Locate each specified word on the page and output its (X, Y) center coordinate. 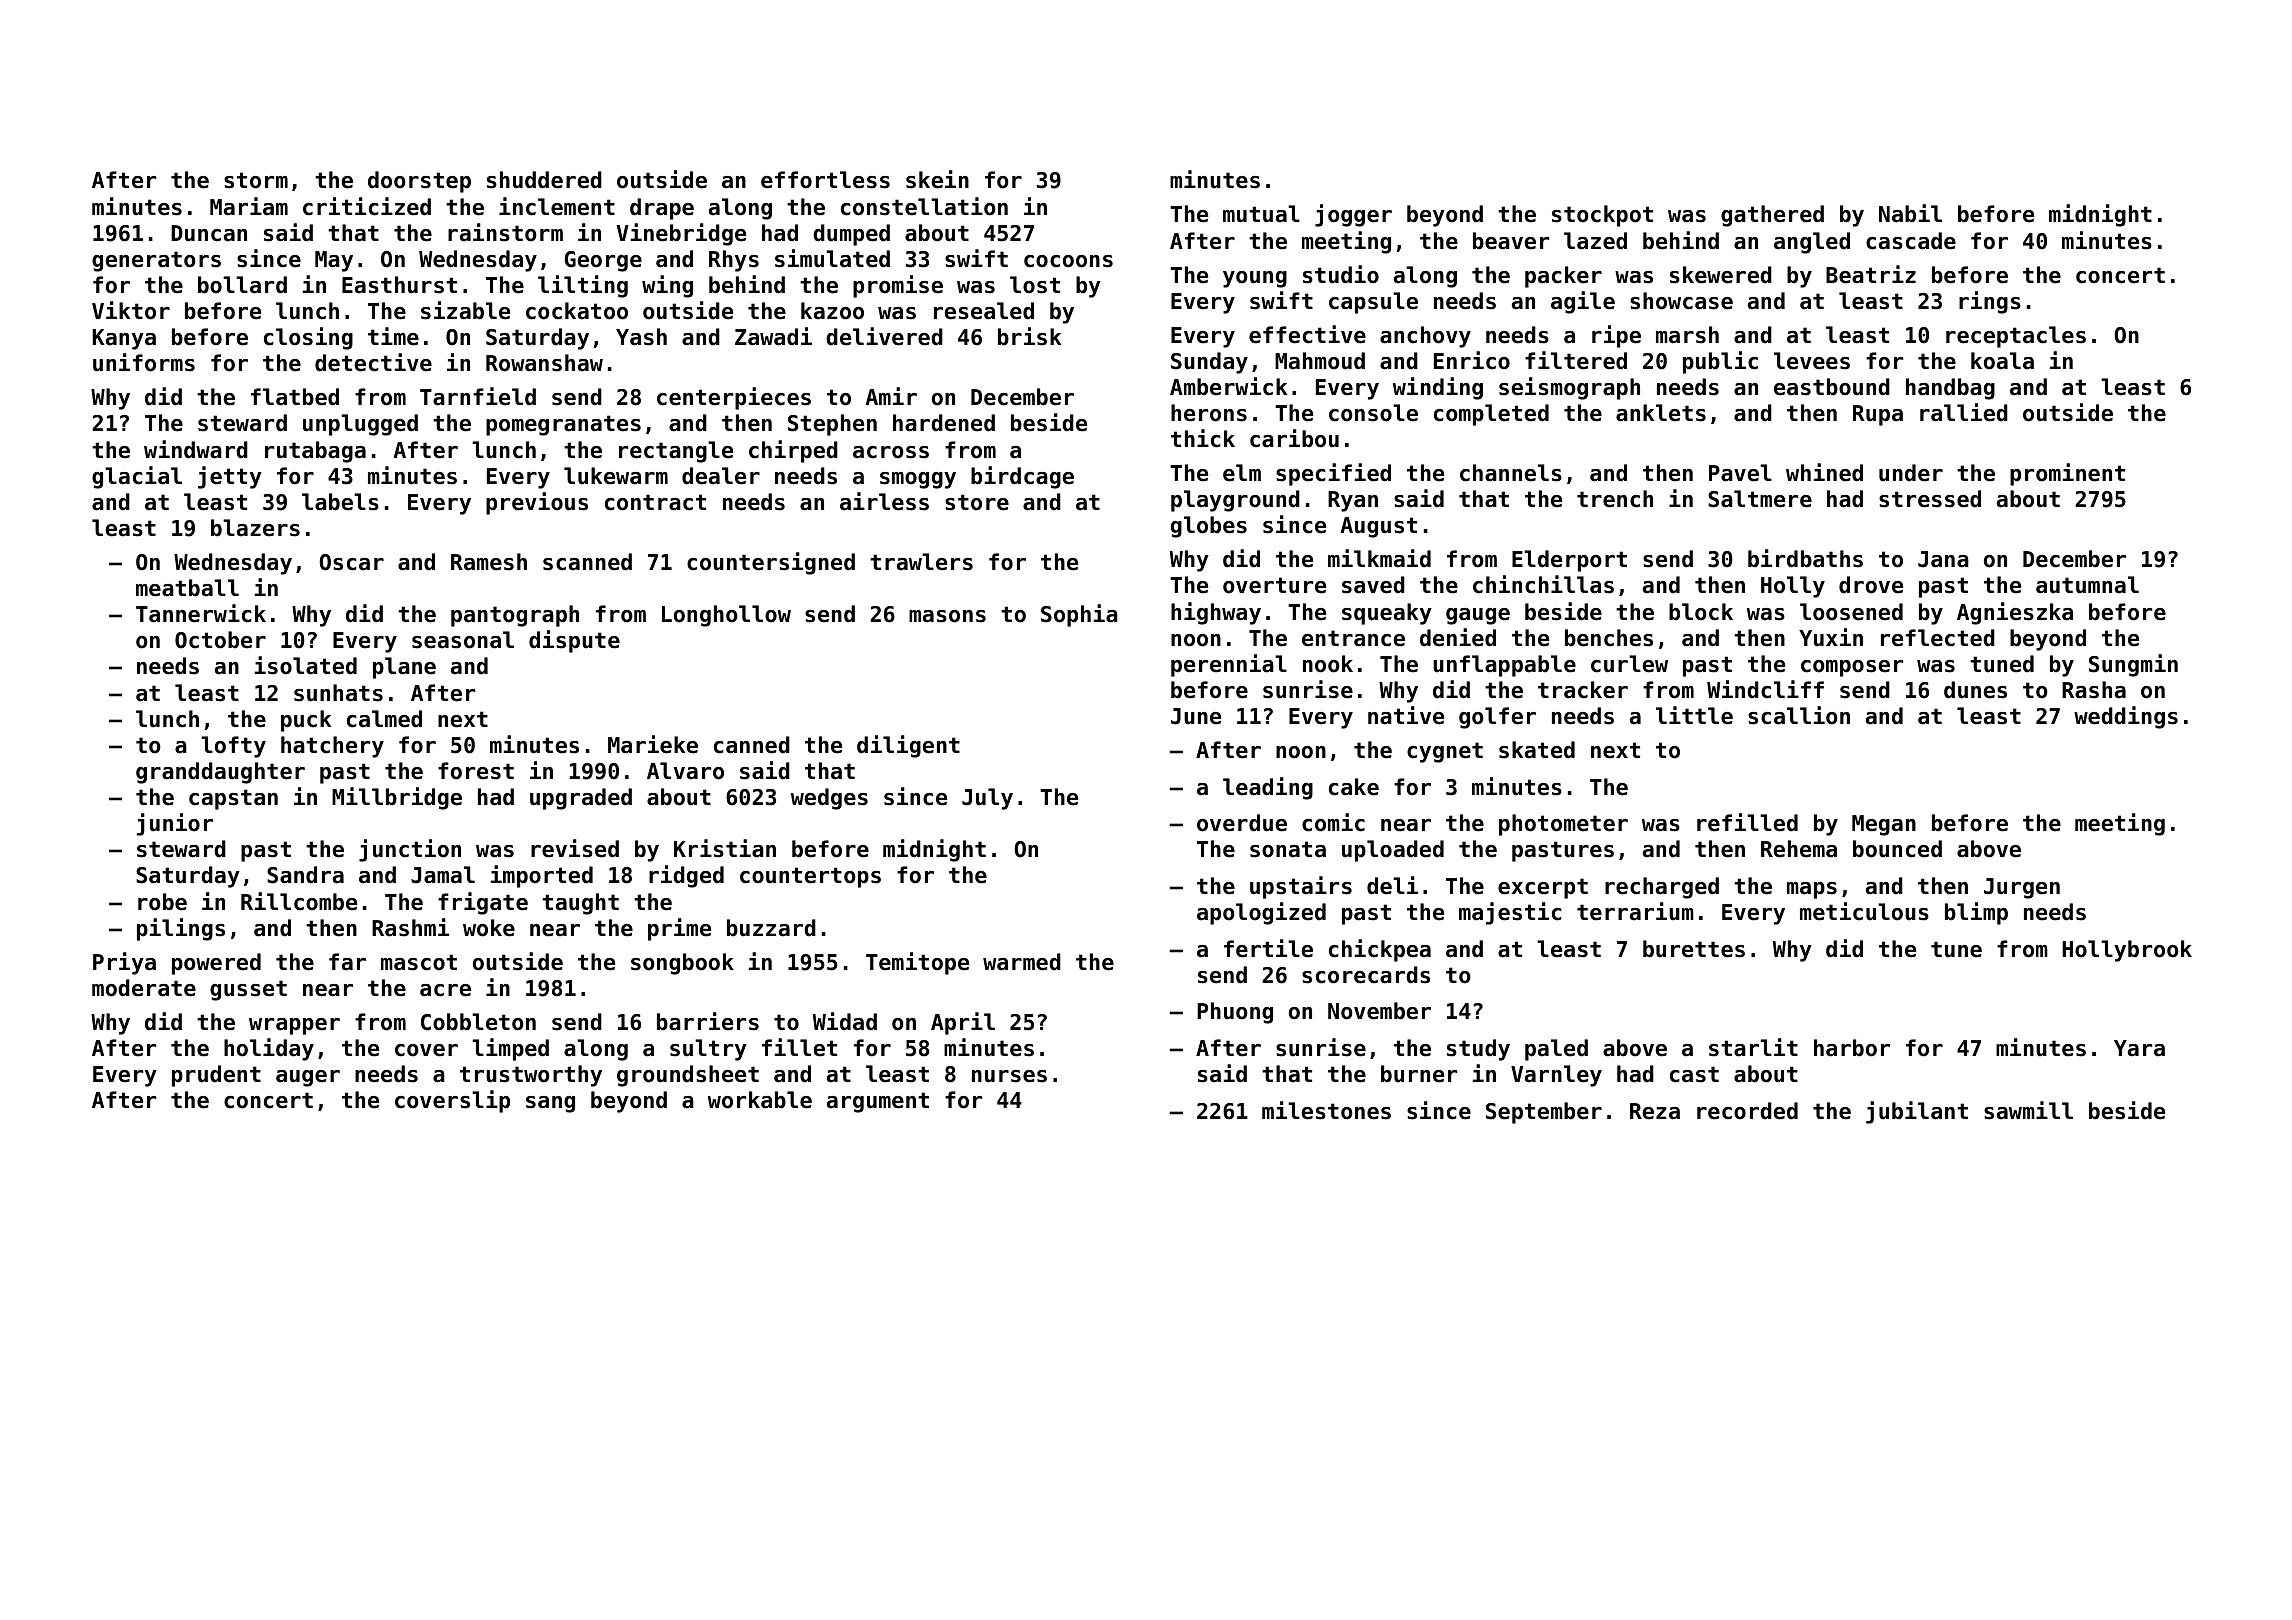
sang (550, 1104)
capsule (1373, 303)
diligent (908, 746)
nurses (1009, 1076)
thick (1203, 438)
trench (1615, 499)
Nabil (1910, 213)
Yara (2139, 1048)
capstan (233, 799)
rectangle (676, 452)
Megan (1884, 825)
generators (156, 261)
